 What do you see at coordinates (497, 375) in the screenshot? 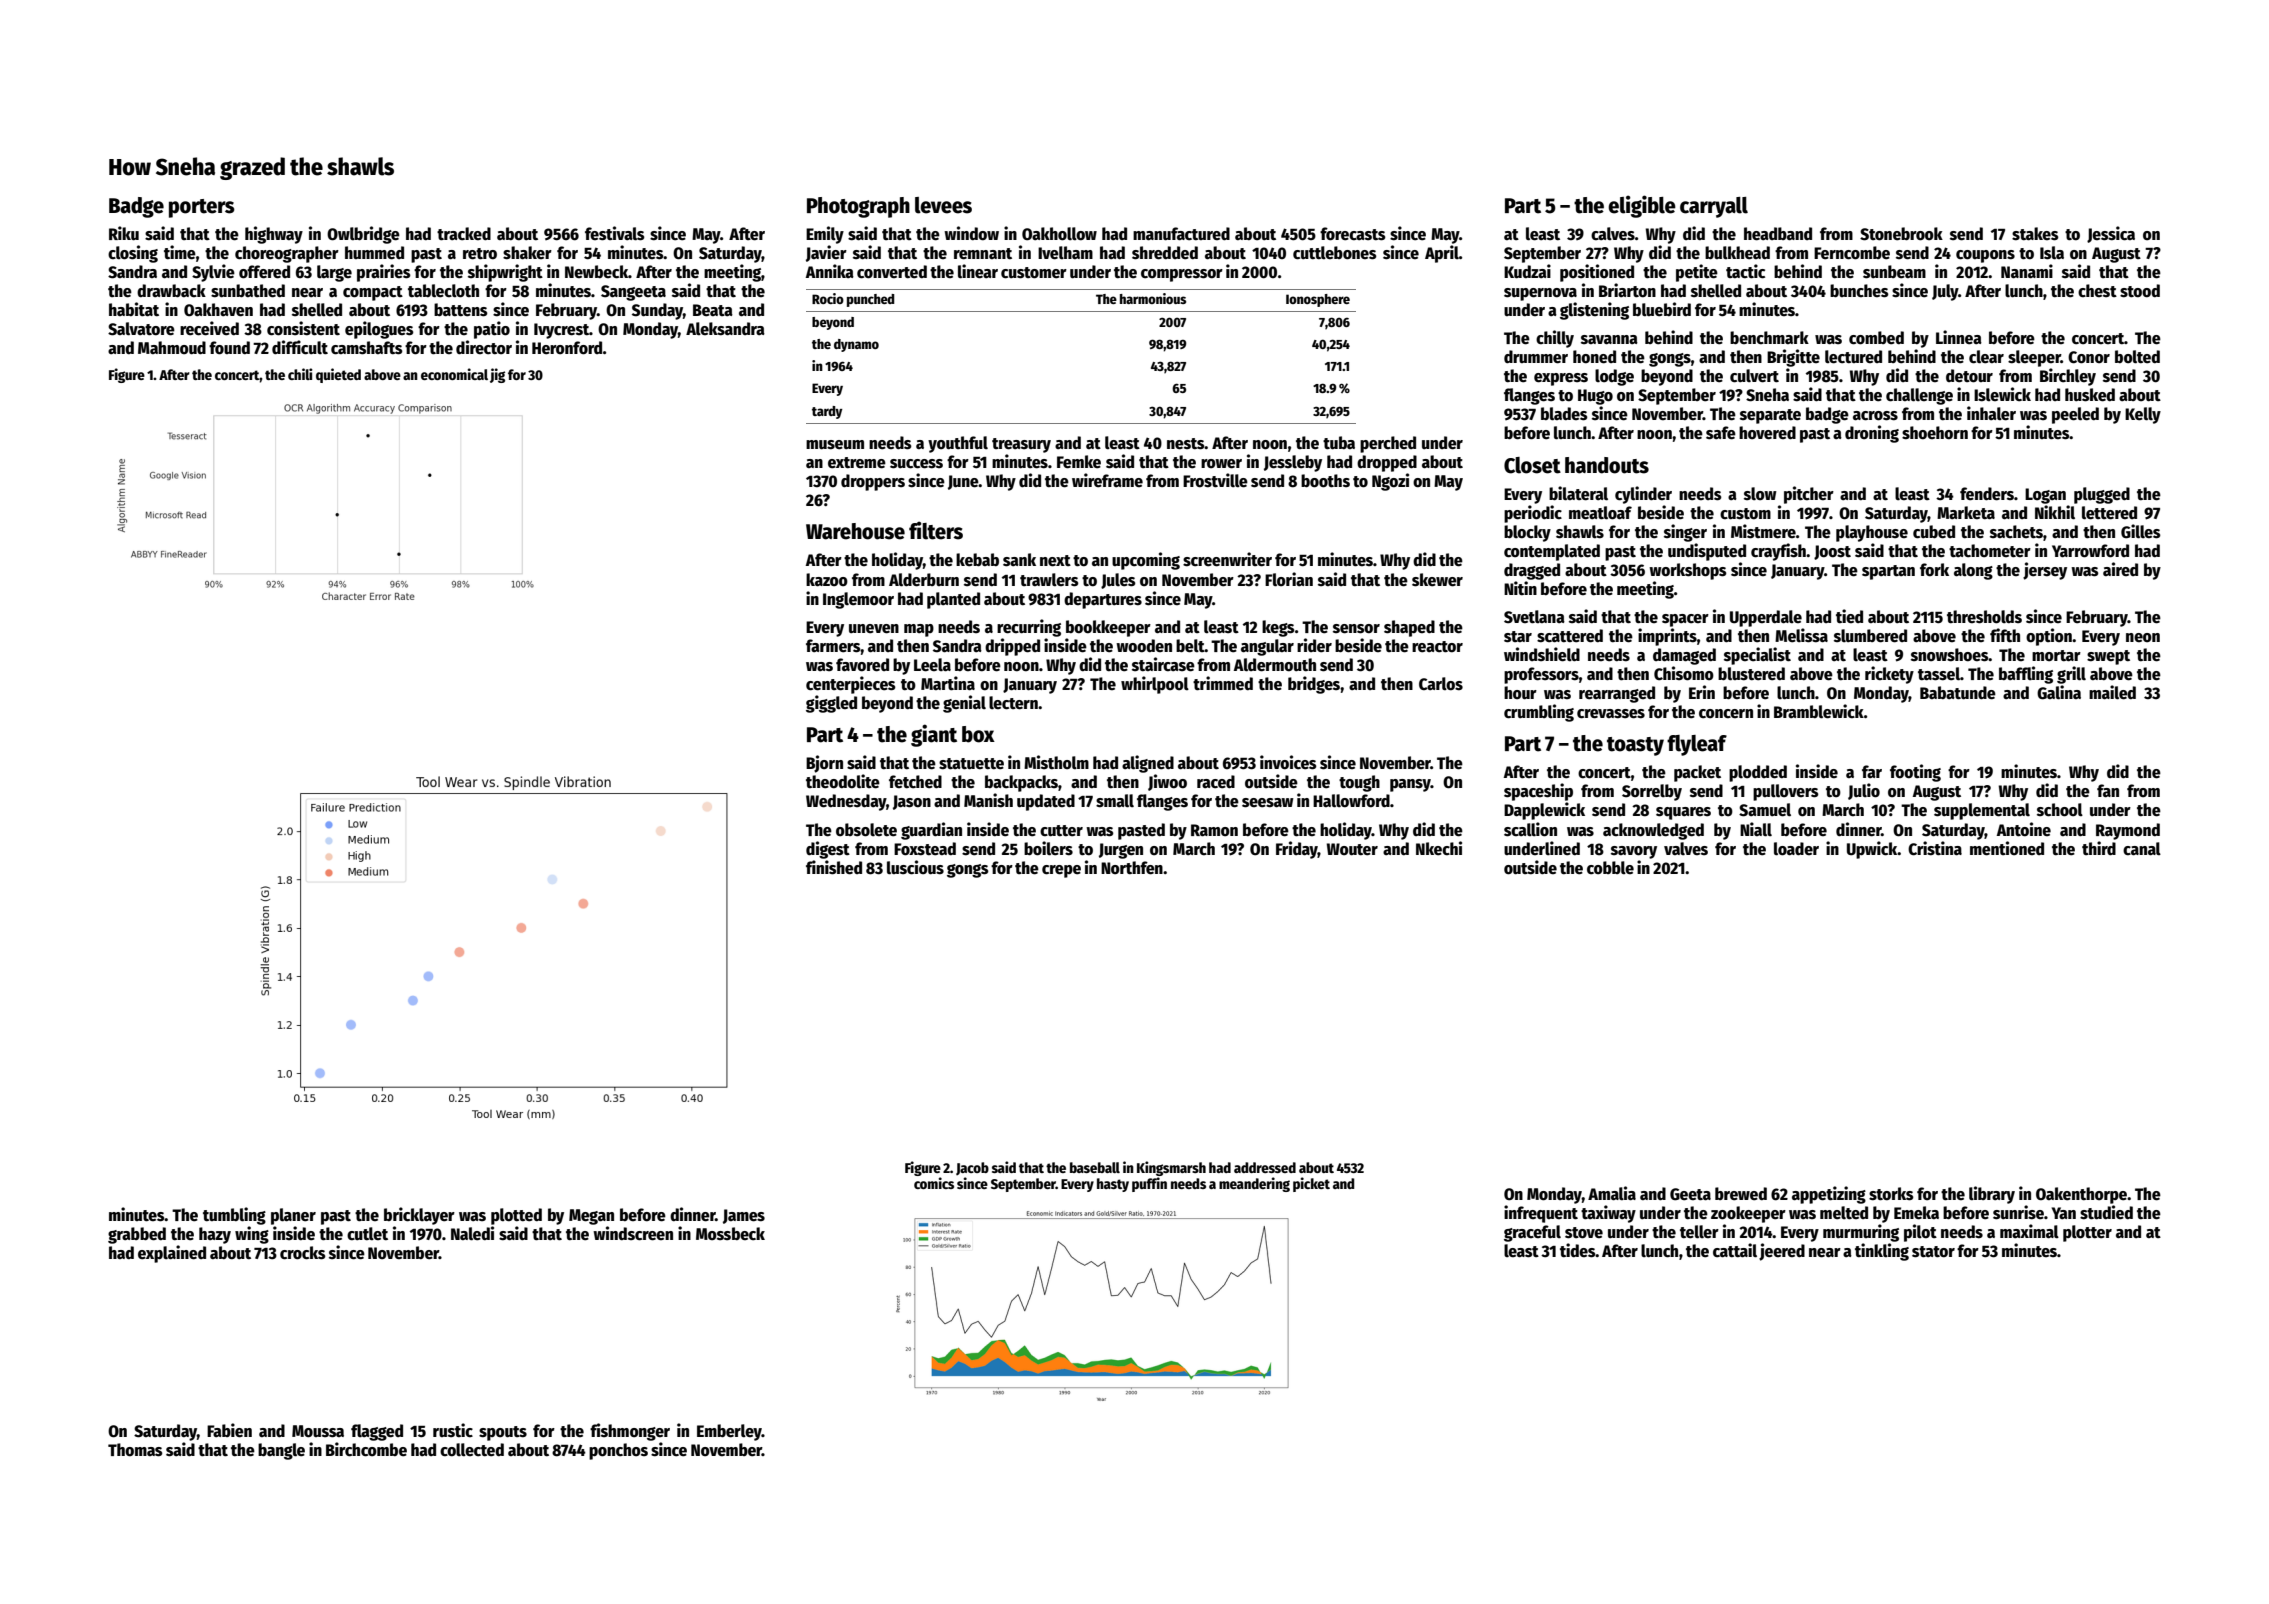
I see `jig` at bounding box center [497, 375].
